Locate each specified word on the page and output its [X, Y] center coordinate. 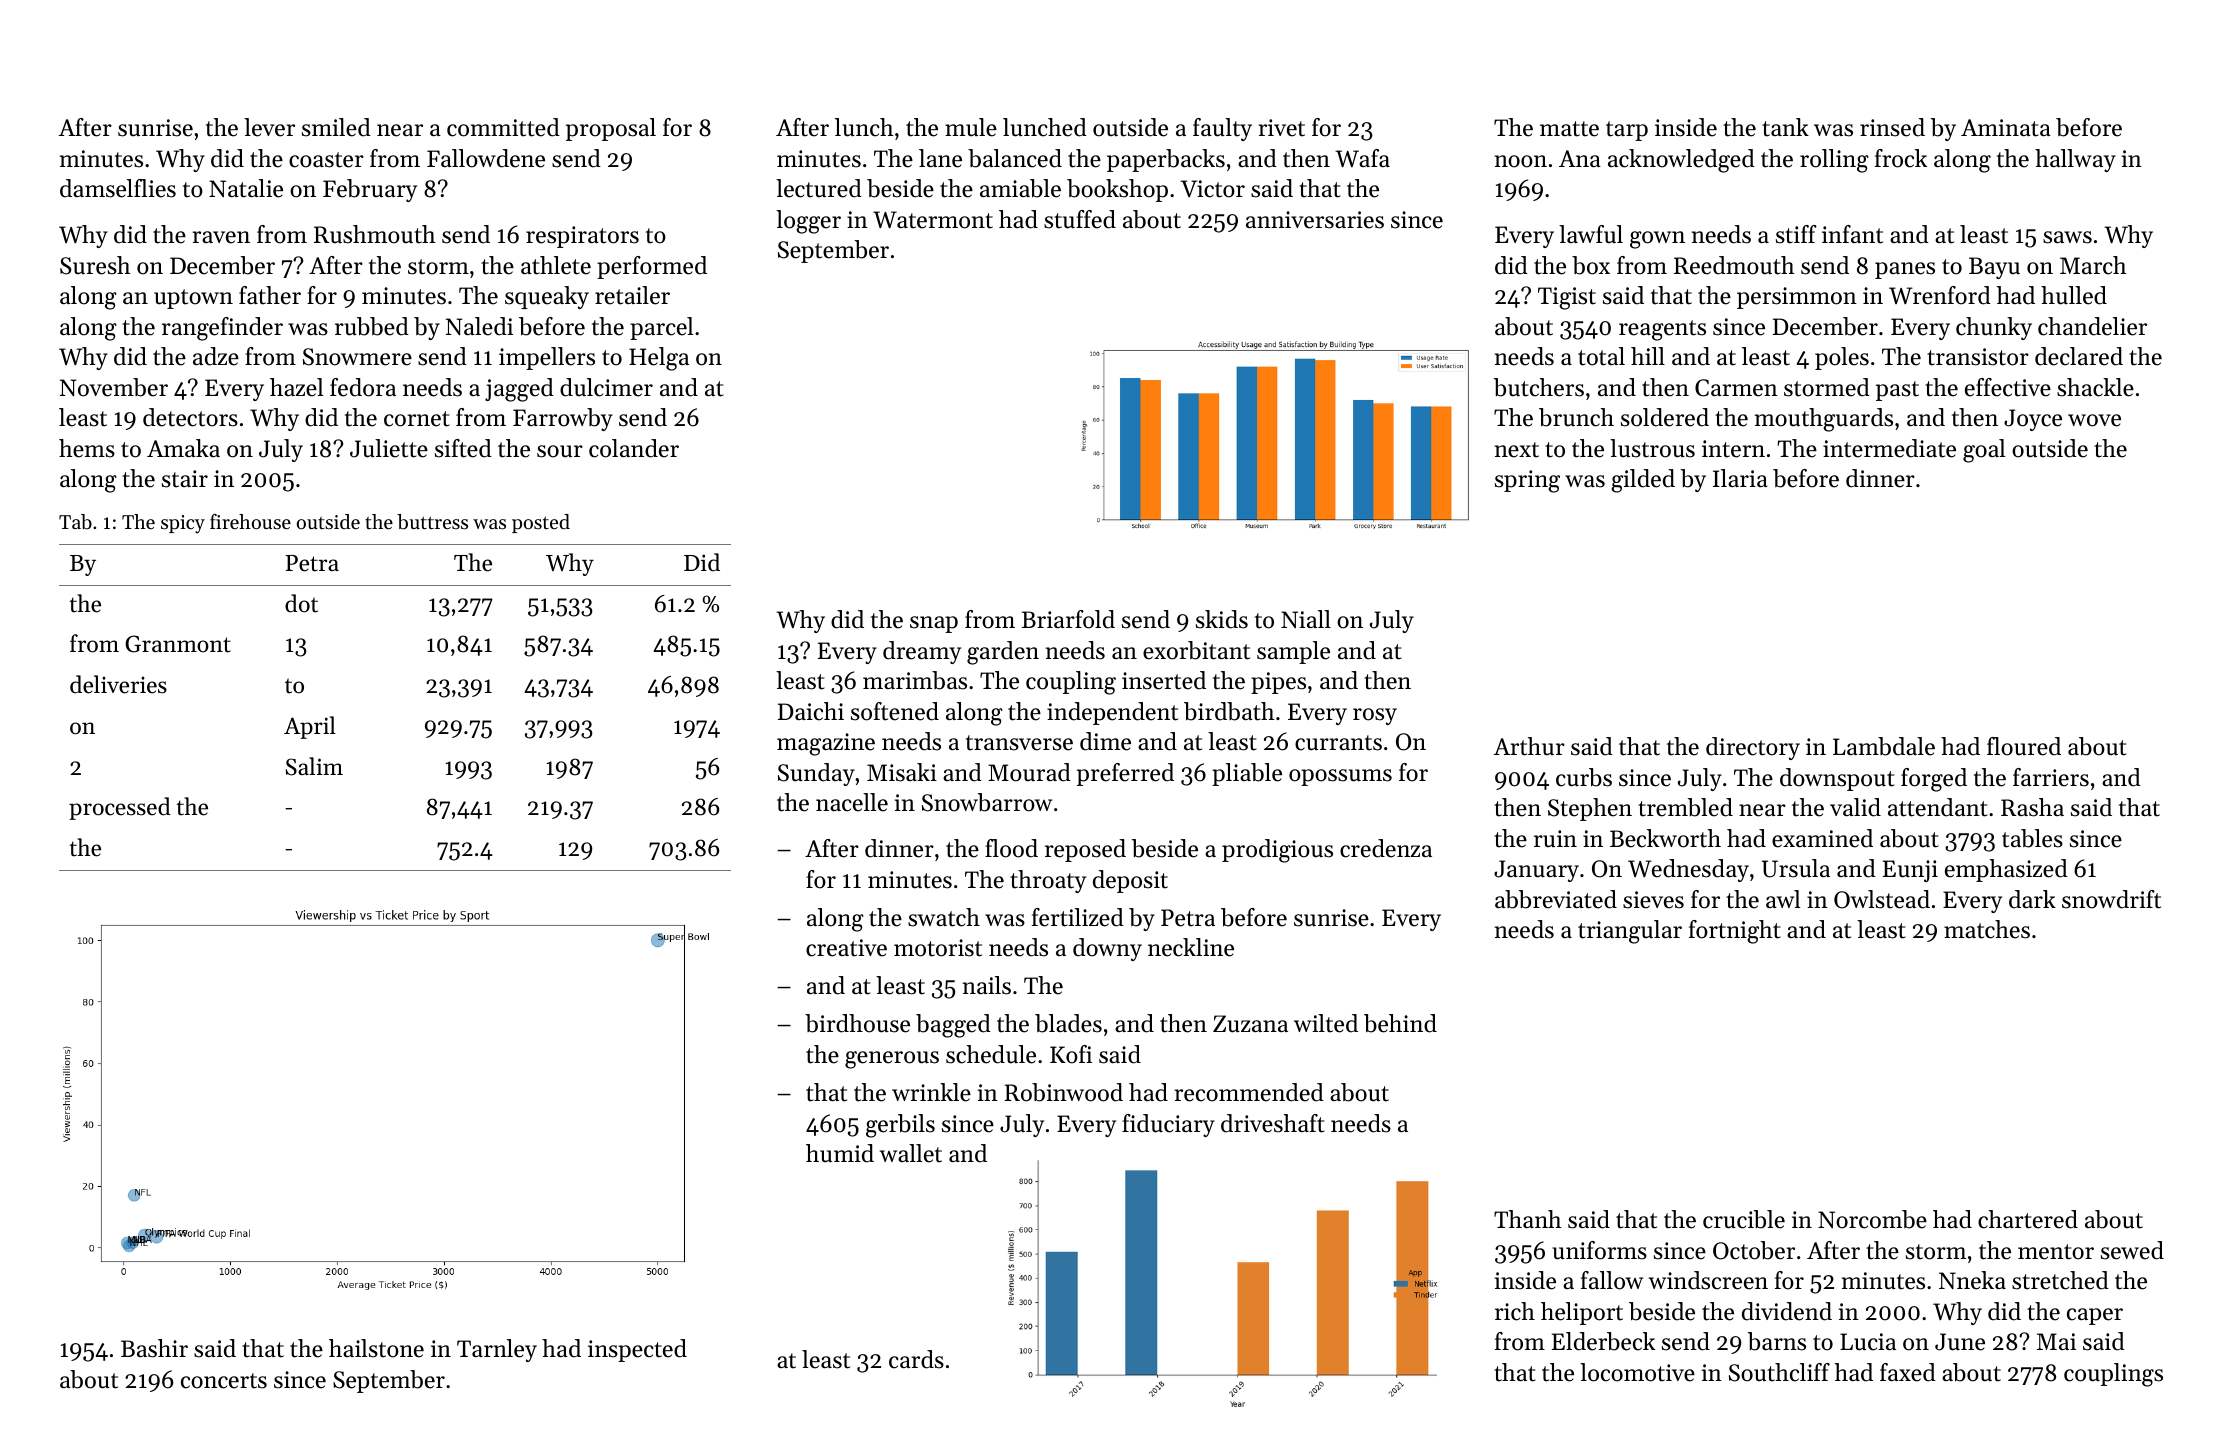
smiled [336, 127]
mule [971, 127]
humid [840, 1153]
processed [120, 808]
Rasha [2032, 807]
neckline [1191, 947]
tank [1785, 127]
